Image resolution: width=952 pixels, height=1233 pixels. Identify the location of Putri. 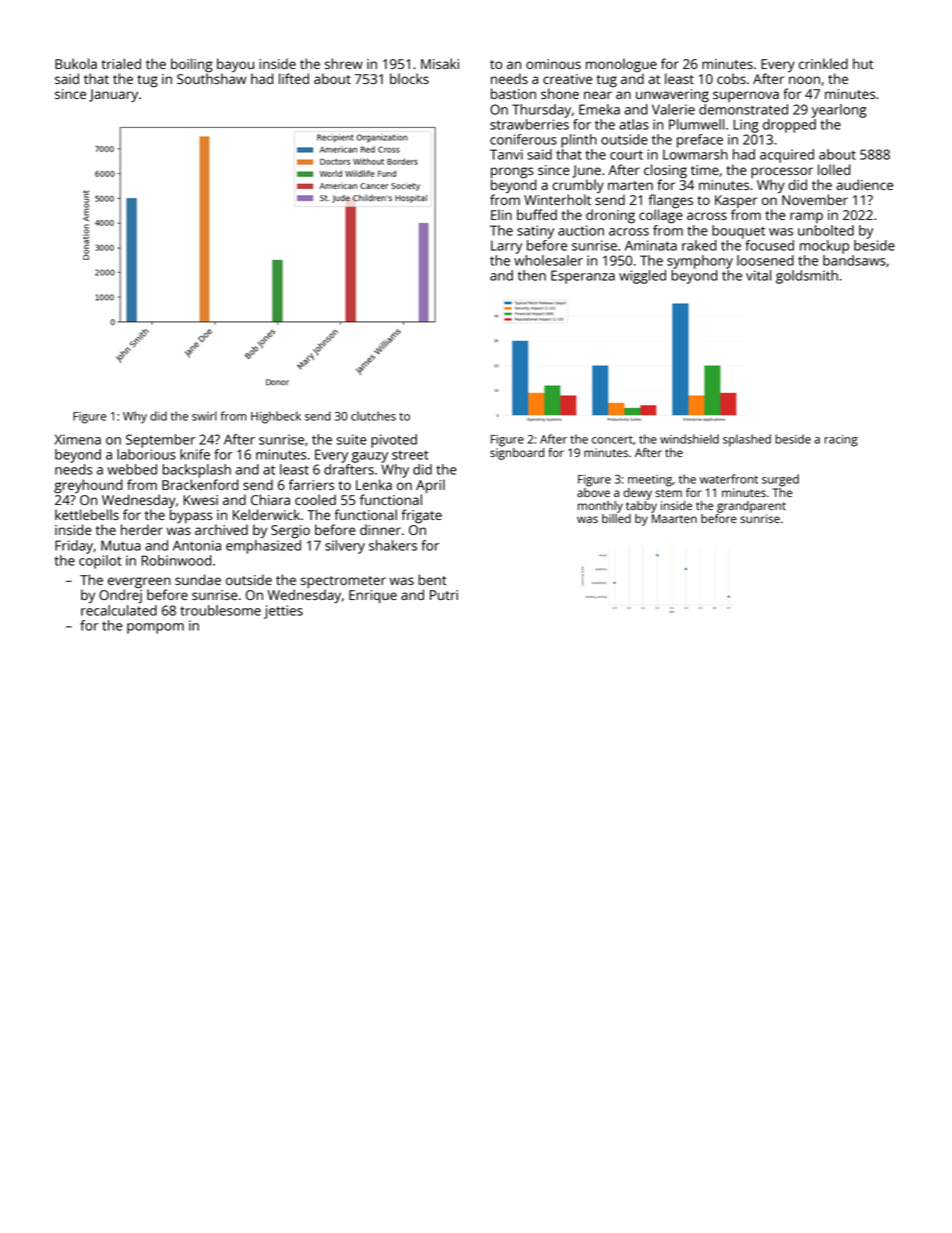
(444, 595).
